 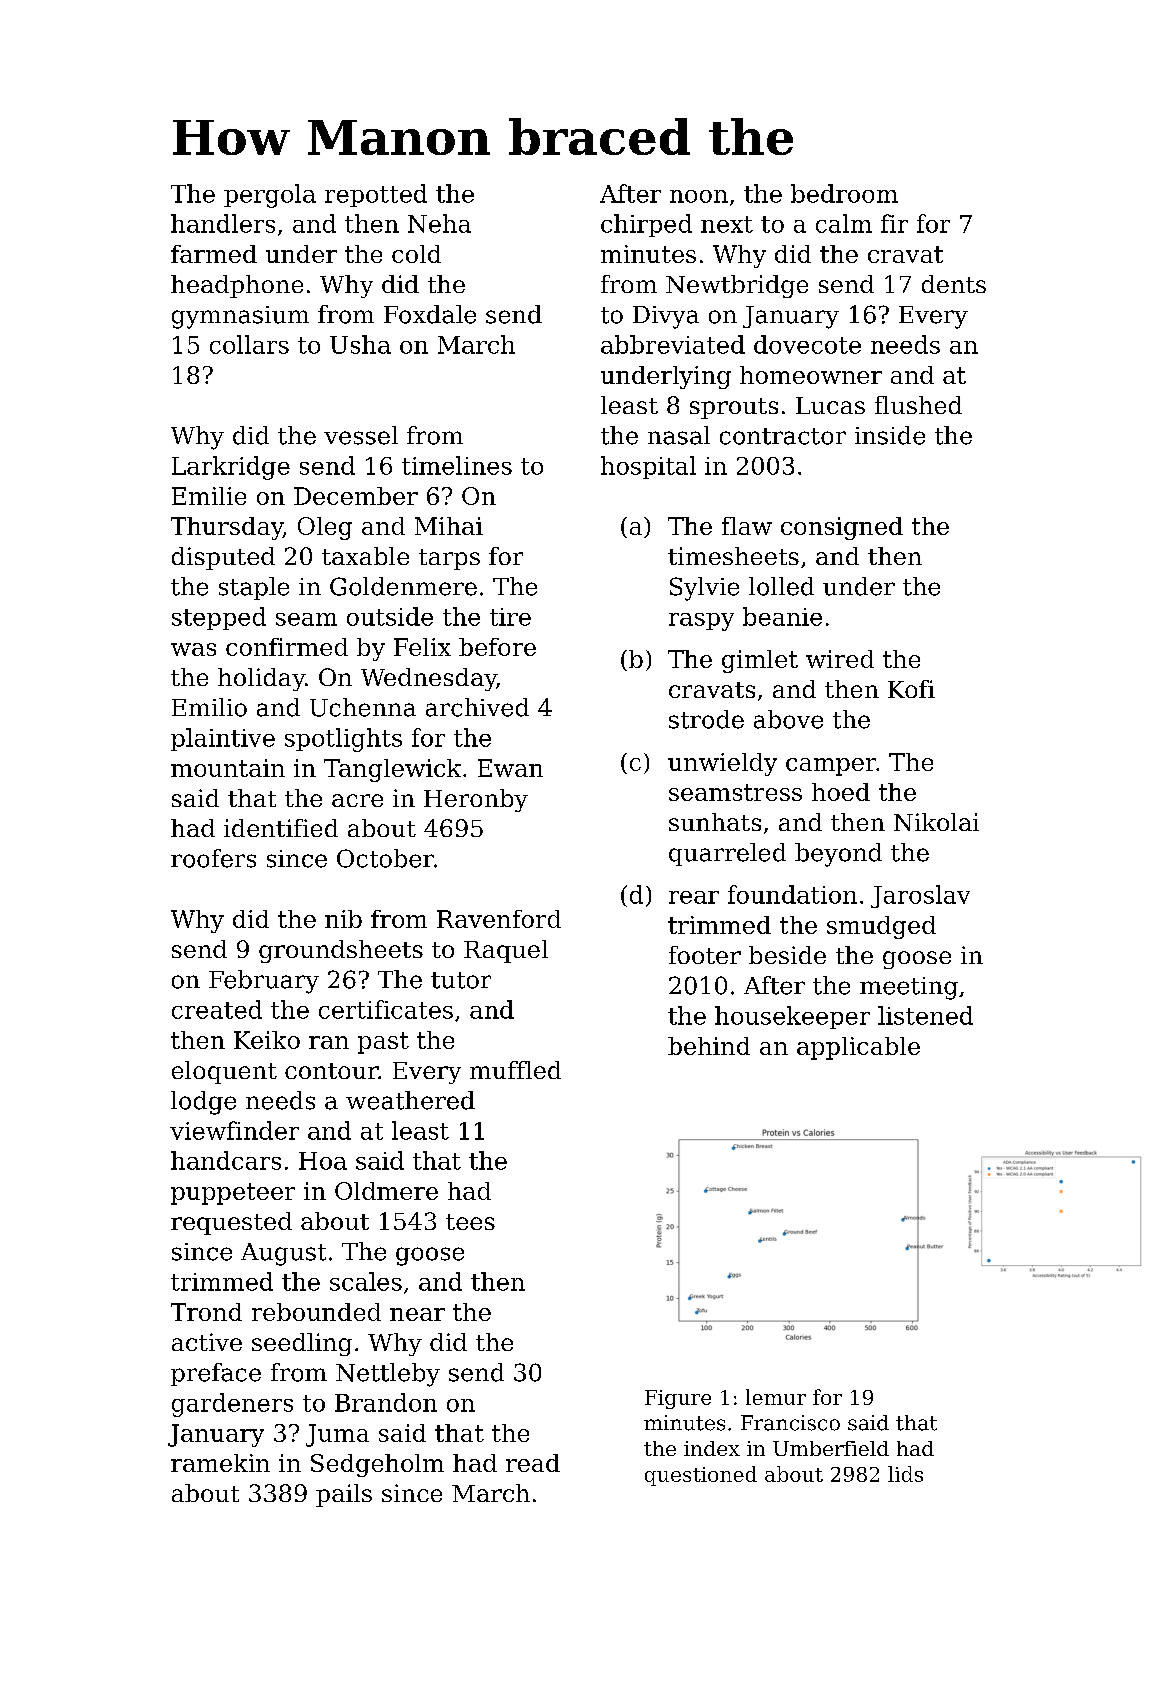 What do you see at coordinates (905, 1474) in the image?
I see `lids` at bounding box center [905, 1474].
